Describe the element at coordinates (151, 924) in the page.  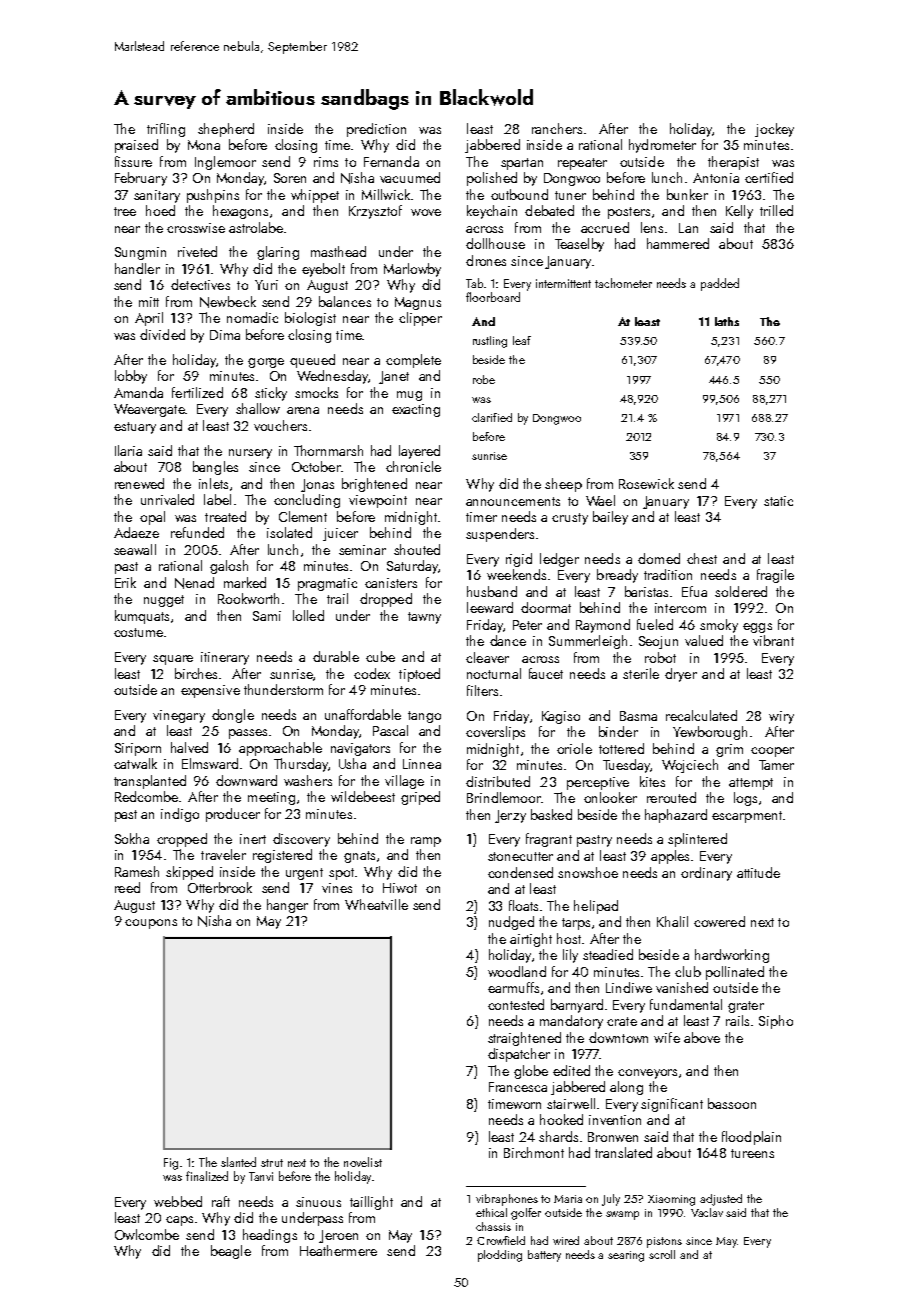
I see `coupons` at that location.
